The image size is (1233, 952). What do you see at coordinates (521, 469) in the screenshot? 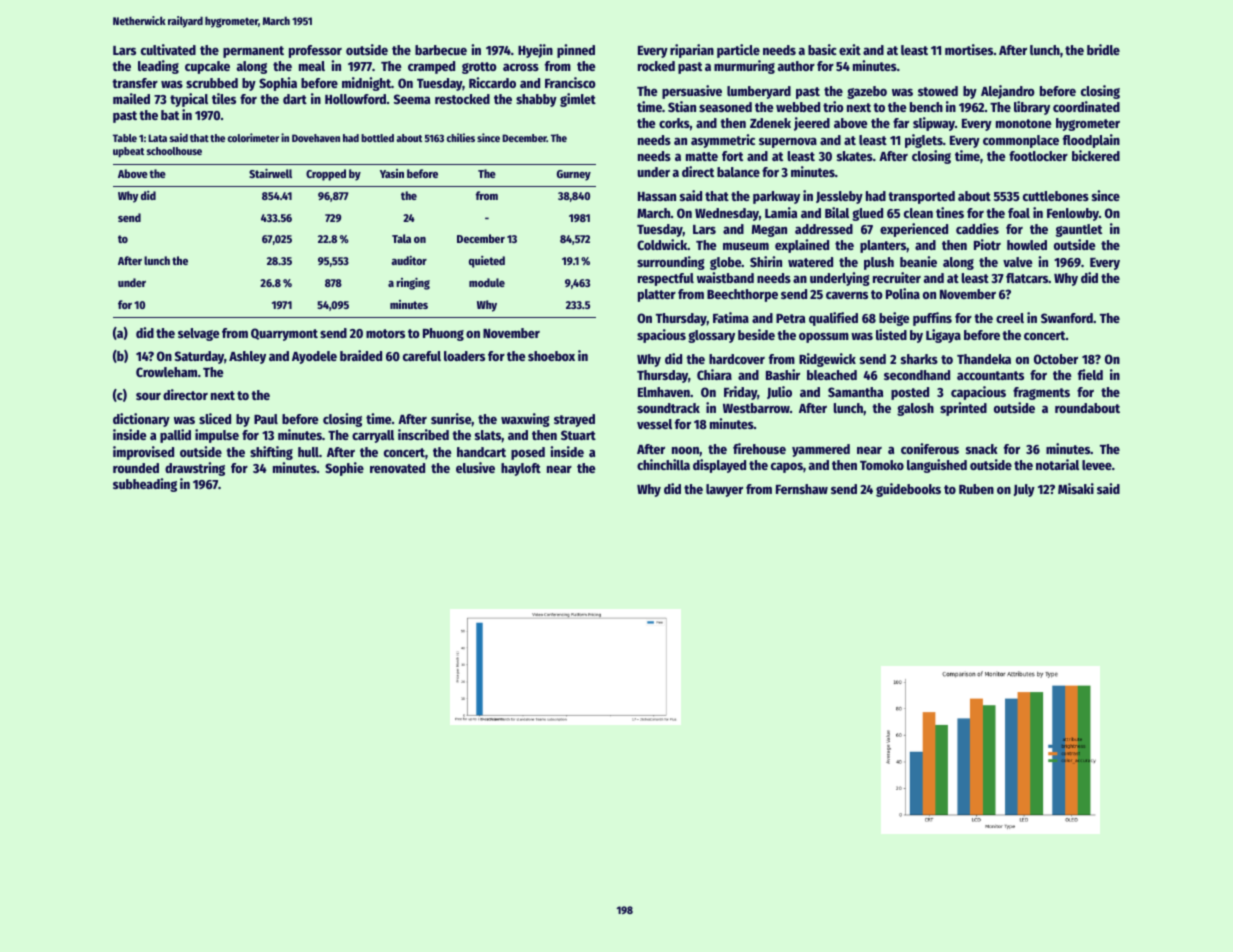
I see `hayloft` at bounding box center [521, 469].
